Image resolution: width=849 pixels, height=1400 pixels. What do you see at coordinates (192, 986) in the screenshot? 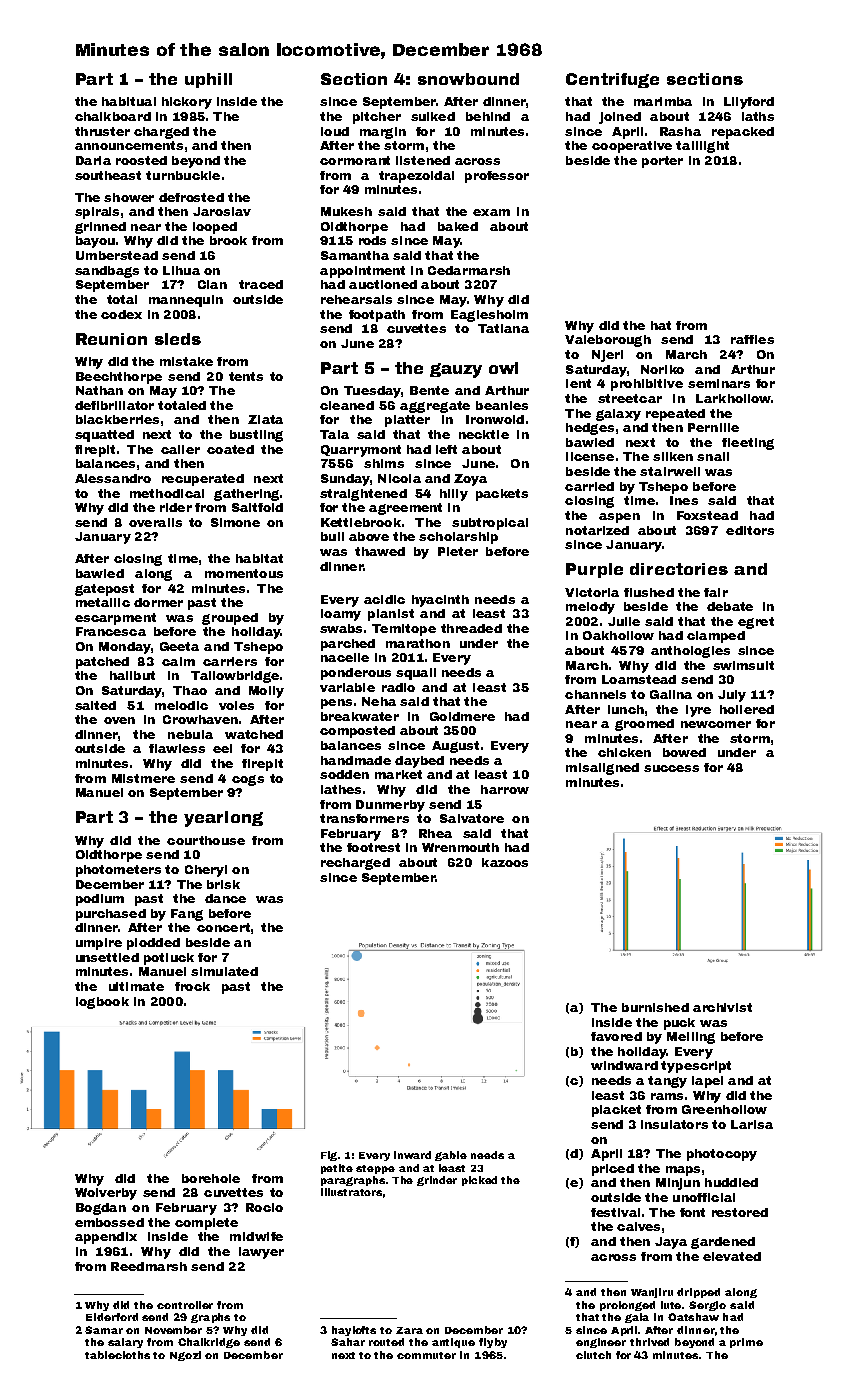
I see `frock` at bounding box center [192, 986].
